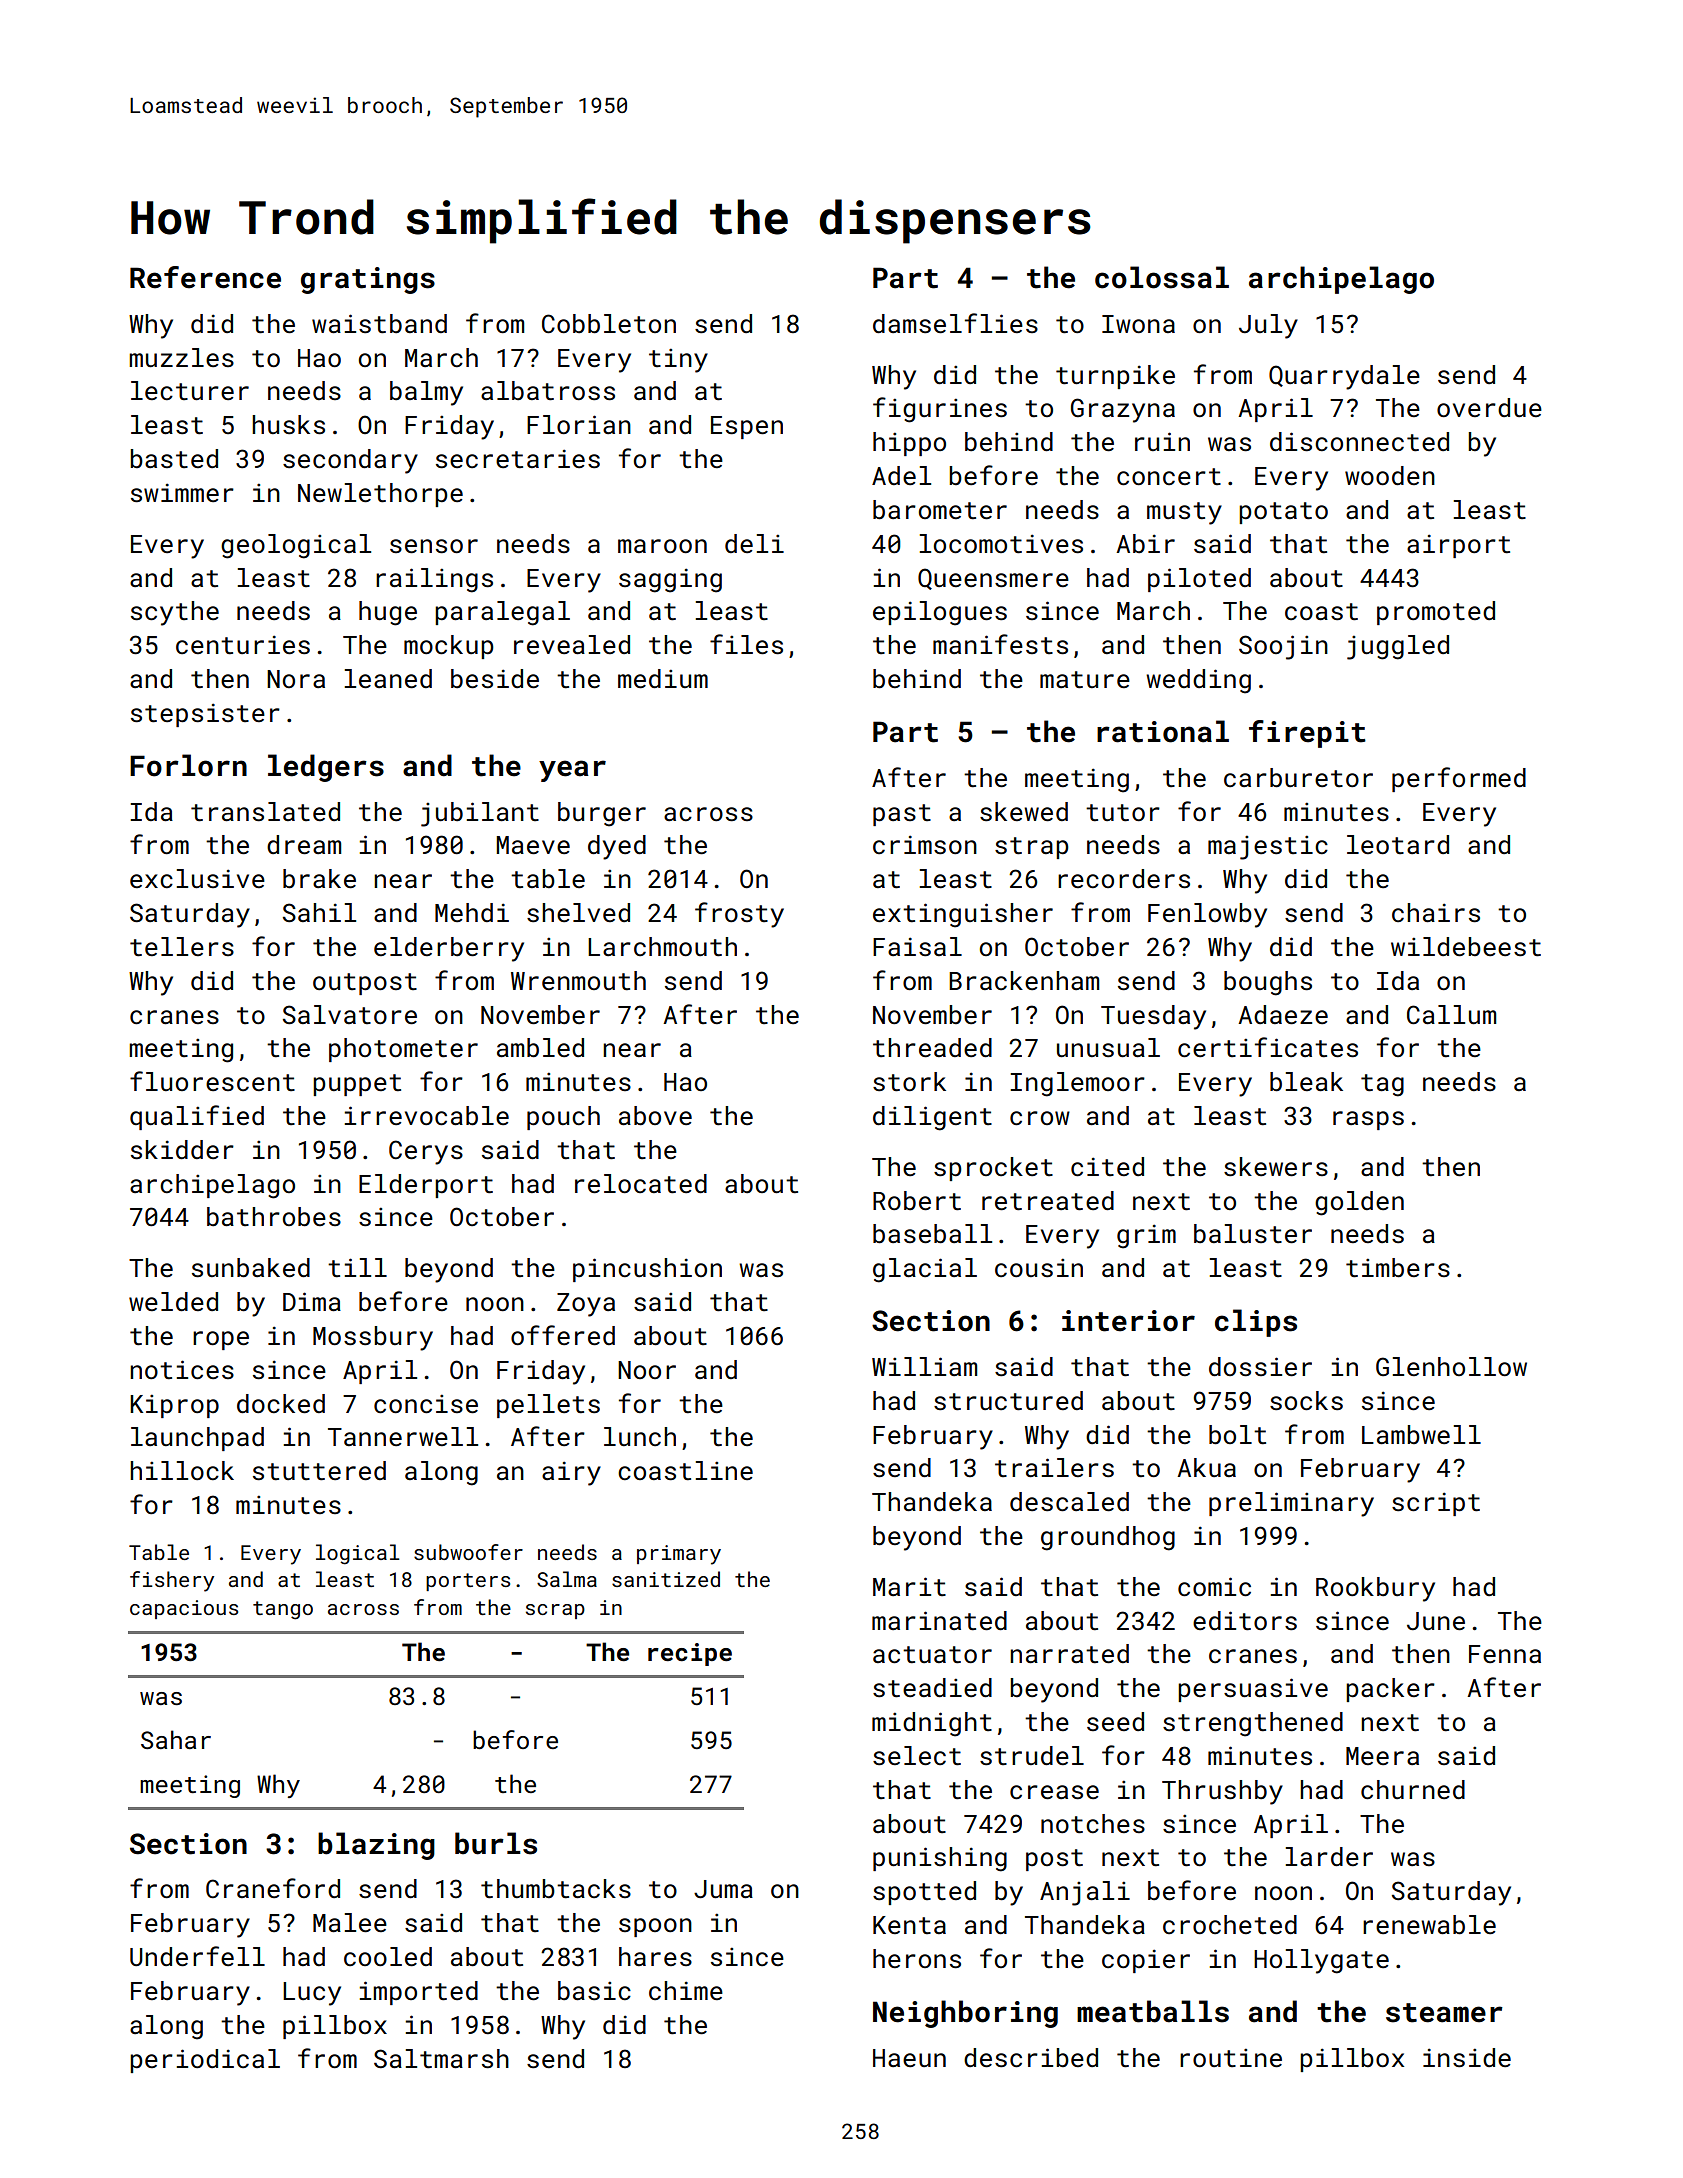 This image has height=2178, width=1683. What do you see at coordinates (1184, 513) in the image?
I see `musty` at bounding box center [1184, 513].
